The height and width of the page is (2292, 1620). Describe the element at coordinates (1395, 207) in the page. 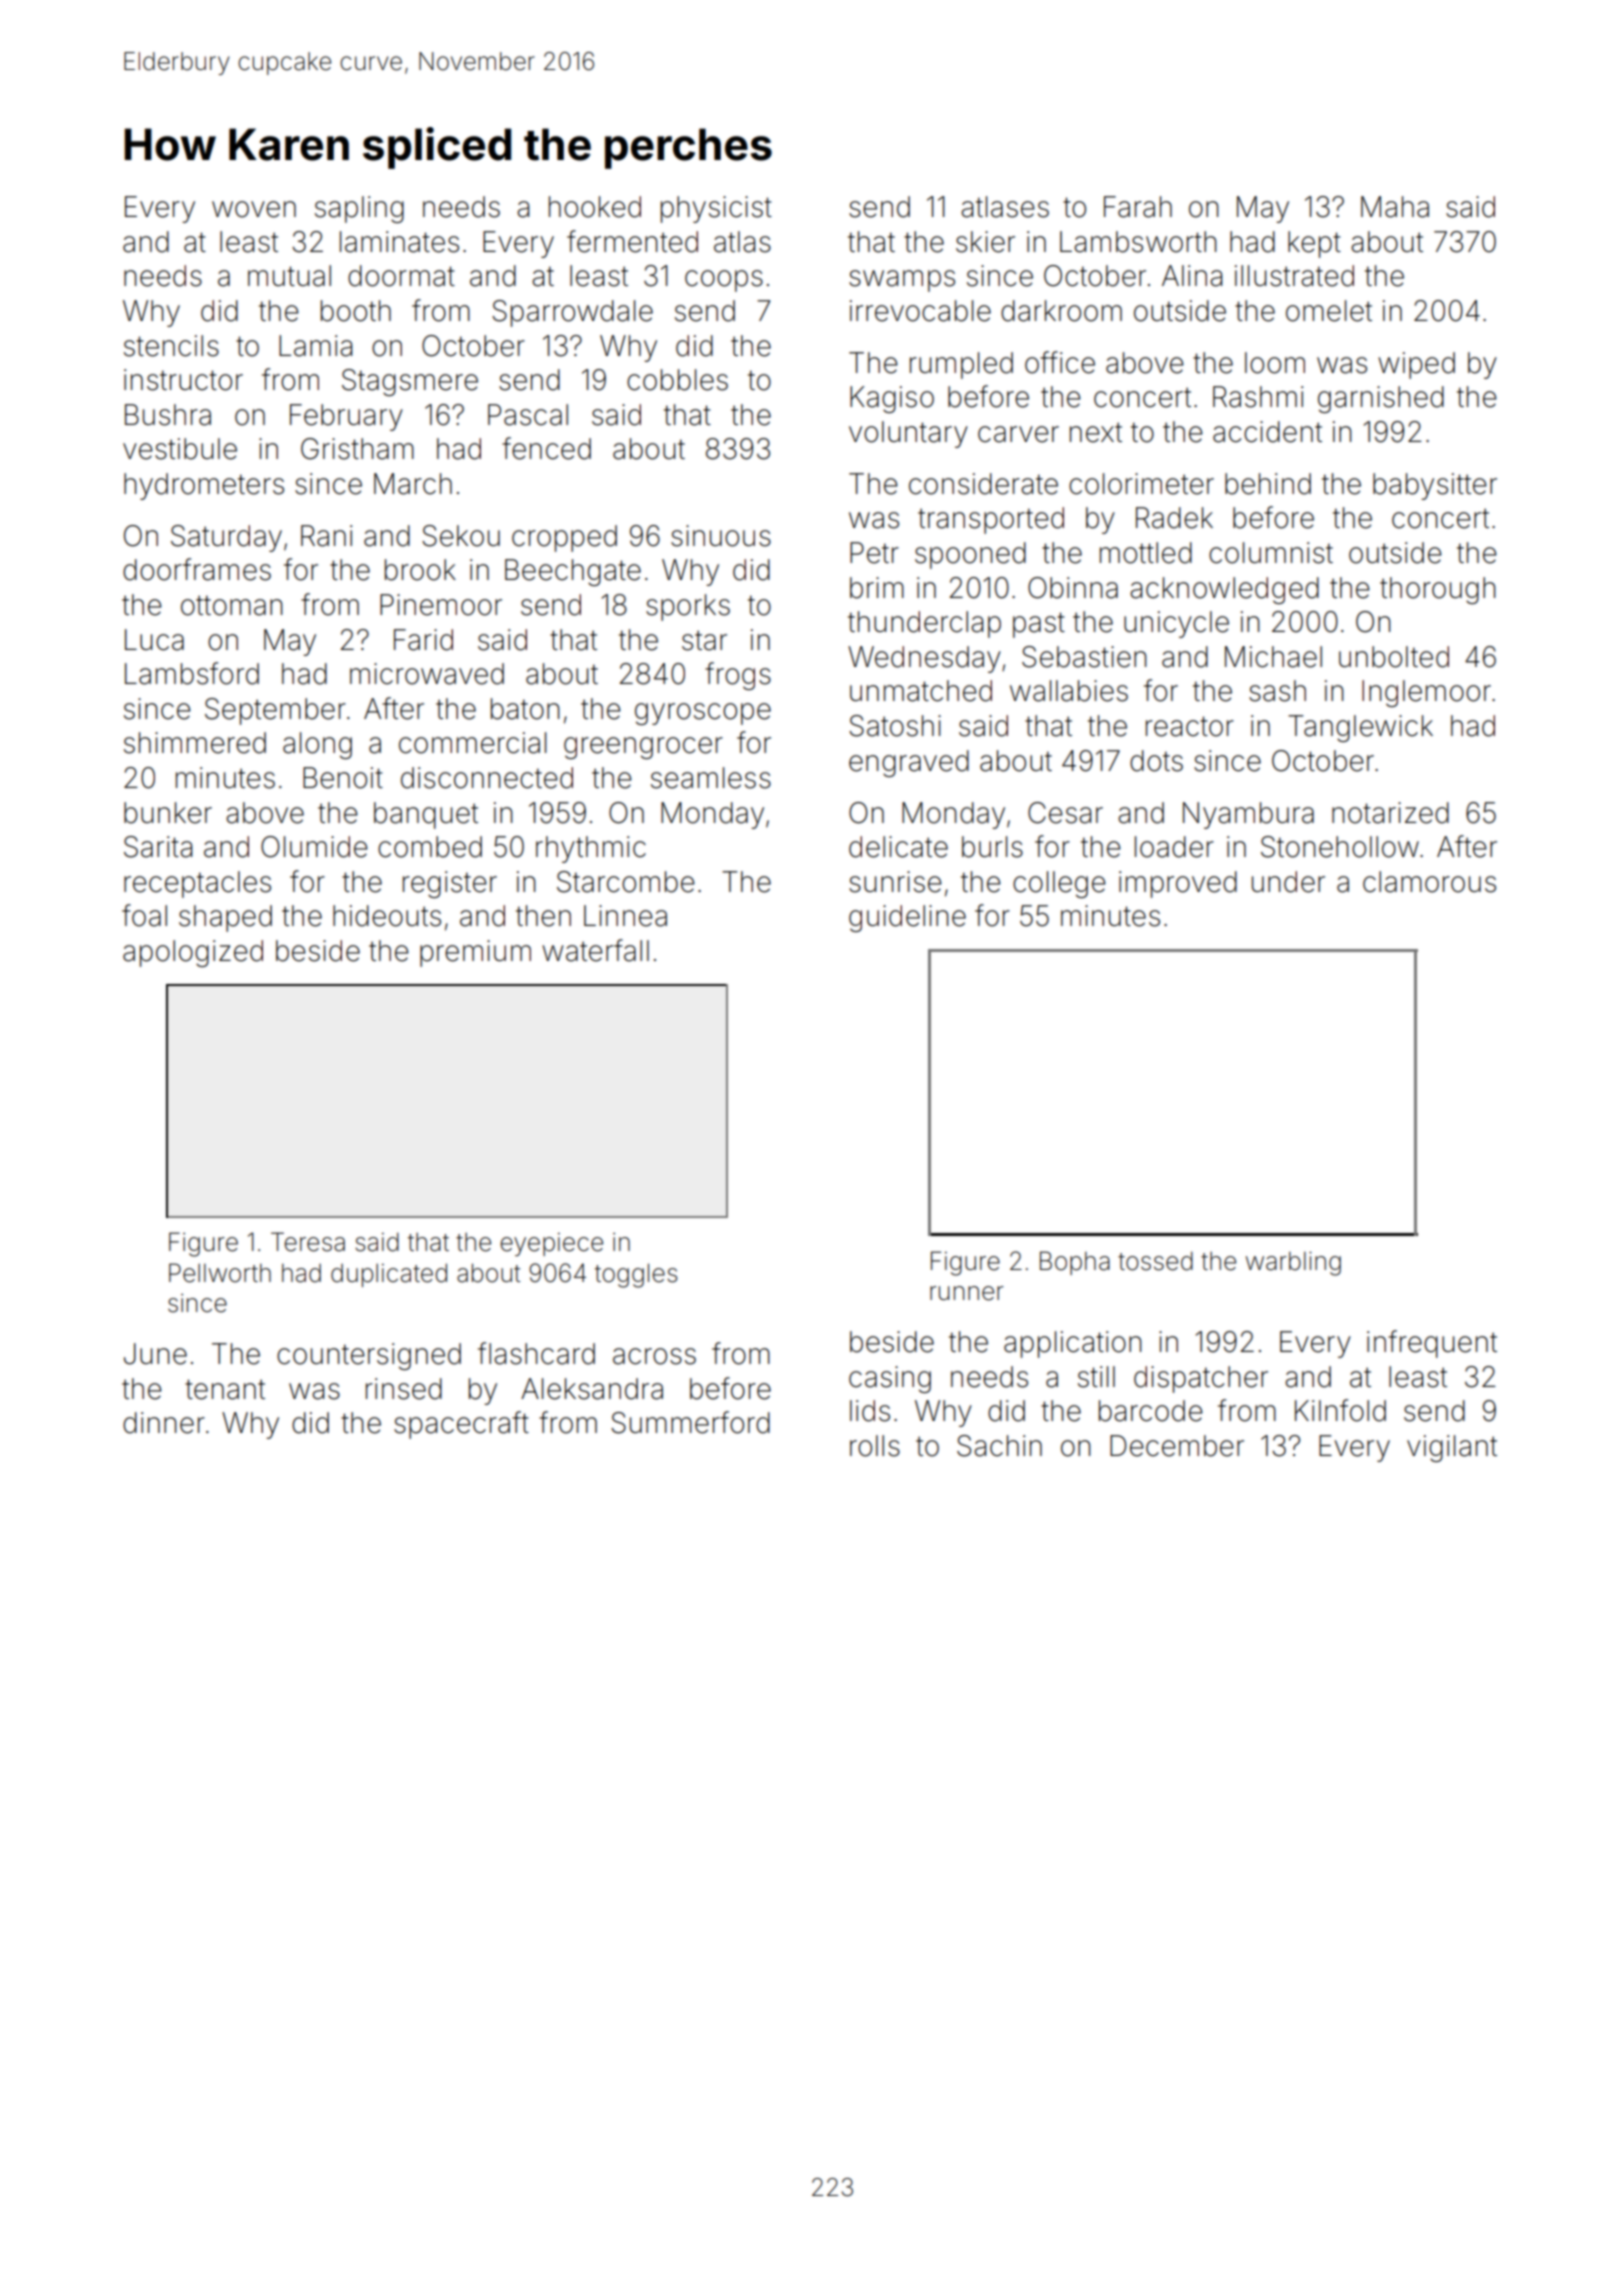

I see `Maha` at that location.
